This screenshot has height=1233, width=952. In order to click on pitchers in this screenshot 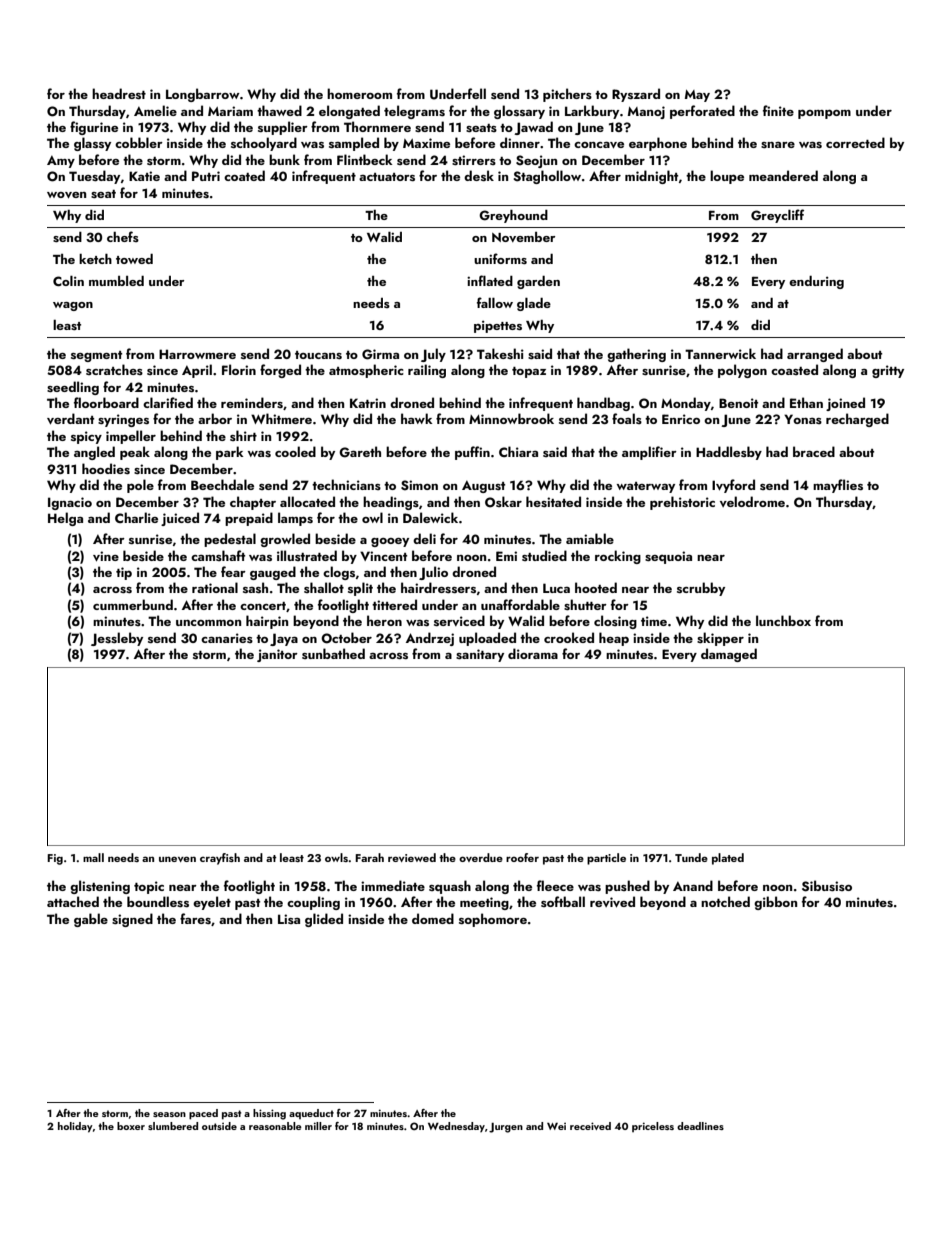, I will do `click(567, 95)`.
